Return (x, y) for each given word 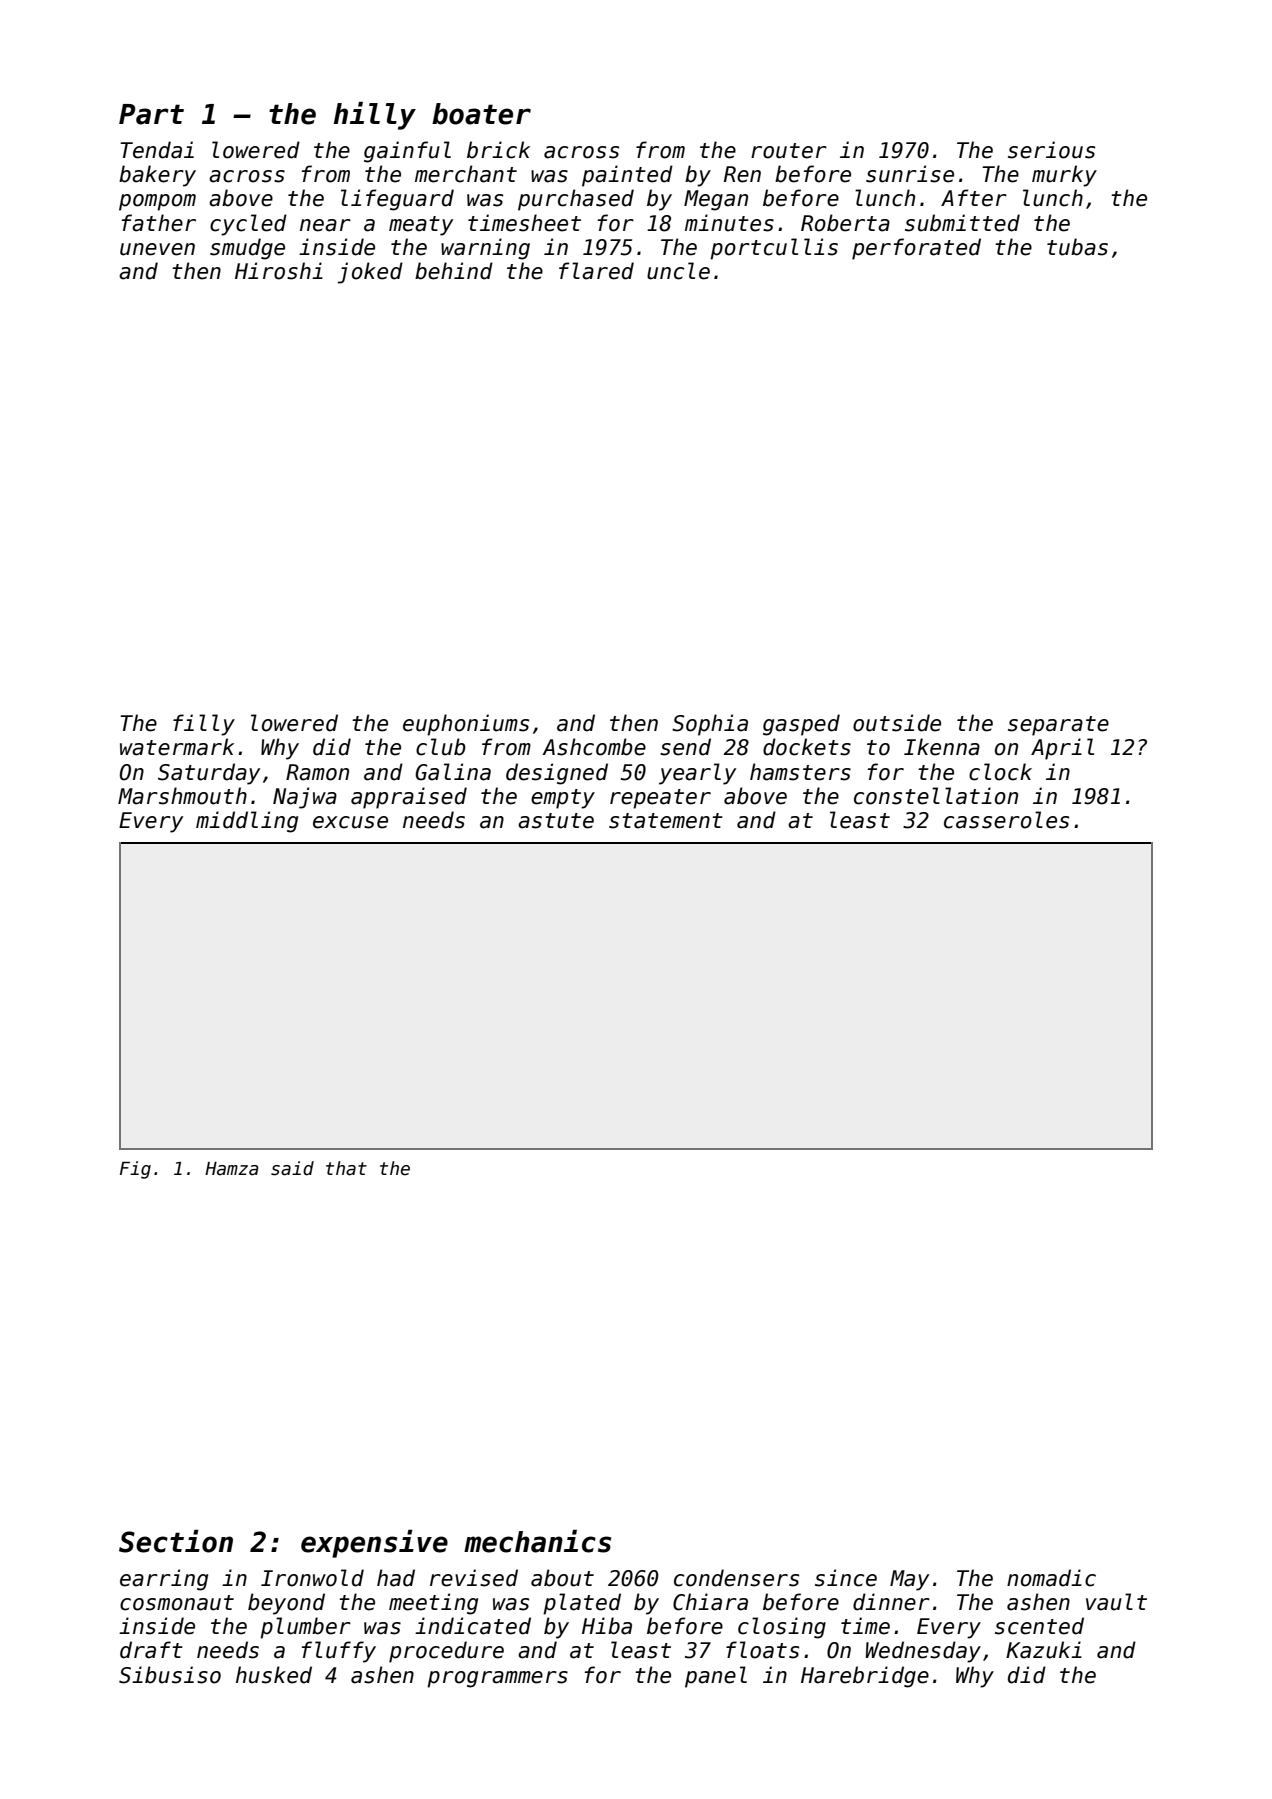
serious (1051, 150)
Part (151, 114)
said (292, 1168)
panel (716, 1677)
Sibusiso (170, 1675)
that (346, 1168)
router (789, 151)
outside (897, 723)
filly (204, 725)
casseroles (1006, 820)
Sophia (710, 725)
